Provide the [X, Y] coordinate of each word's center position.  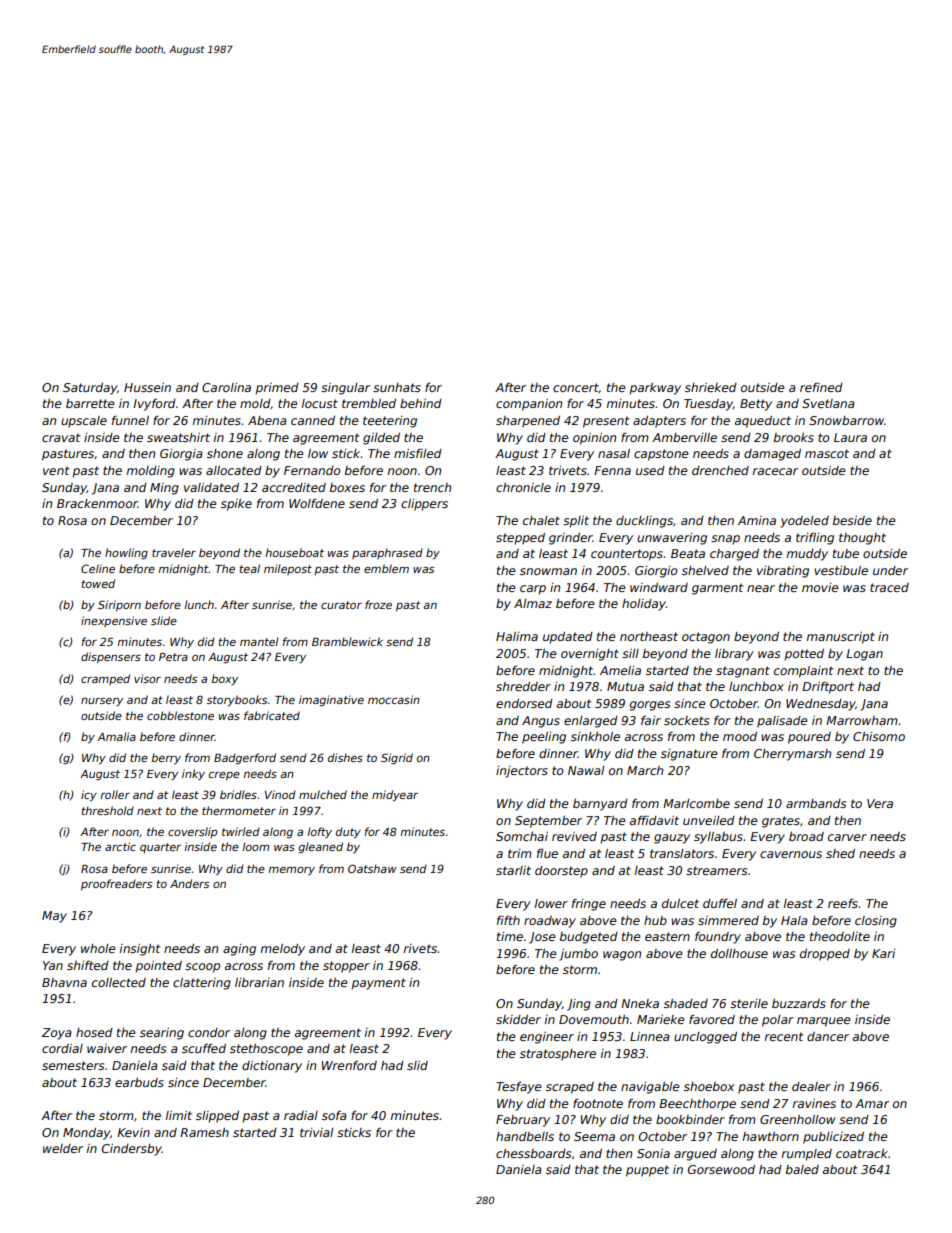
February [523, 1121]
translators [682, 853]
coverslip [192, 832]
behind [421, 403]
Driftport [828, 688]
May [54, 917]
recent [784, 1036]
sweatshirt [178, 437]
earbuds [139, 1082]
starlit [513, 870]
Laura [850, 437]
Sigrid [397, 758]
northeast [649, 636]
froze [378, 604]
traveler [174, 552]
